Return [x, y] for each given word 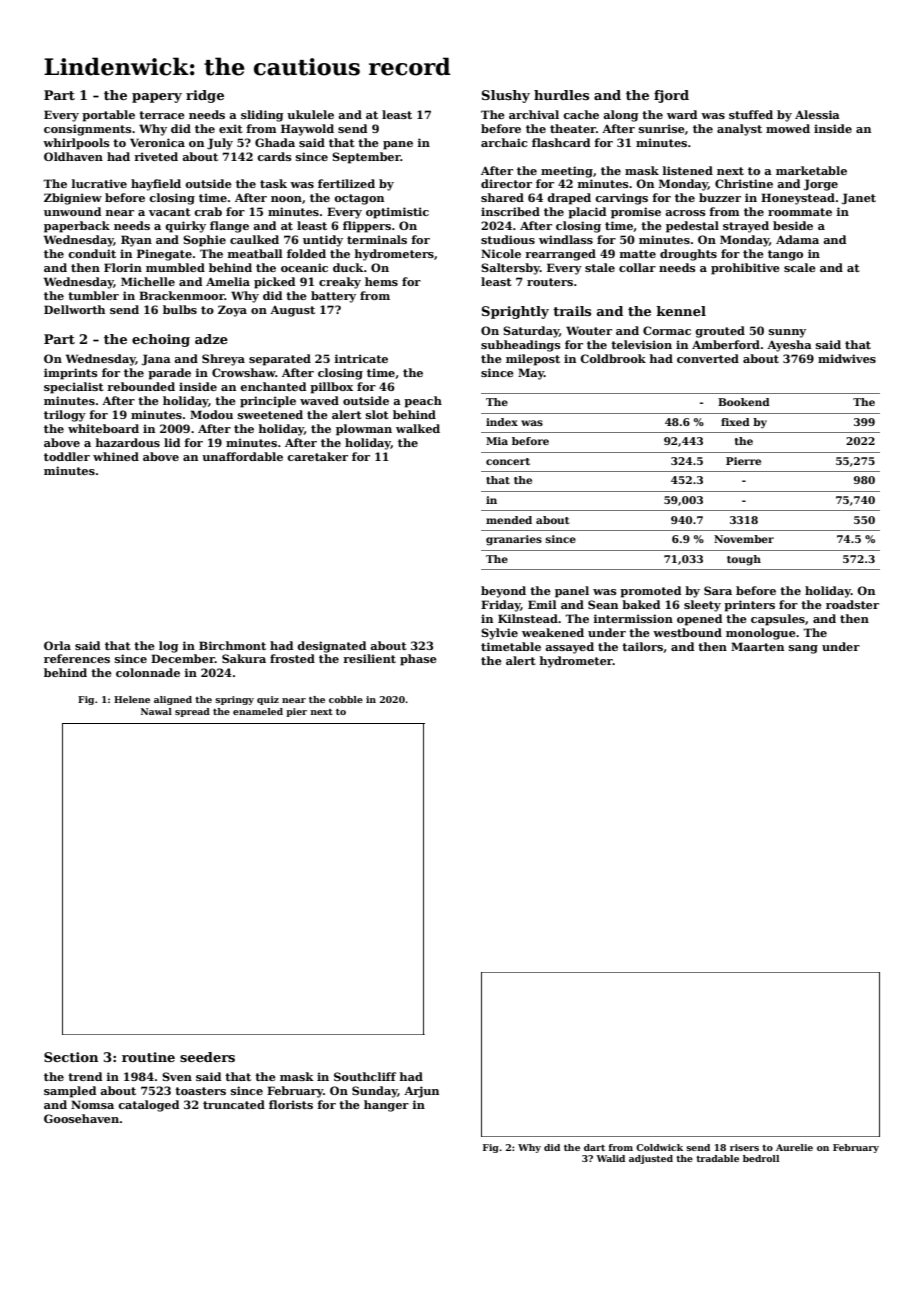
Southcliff [365, 1076]
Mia [497, 441]
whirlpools [76, 144]
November [744, 539]
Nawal [156, 711]
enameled [258, 711]
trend [85, 1076]
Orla [57, 645]
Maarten [757, 646]
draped [569, 199]
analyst [739, 130]
